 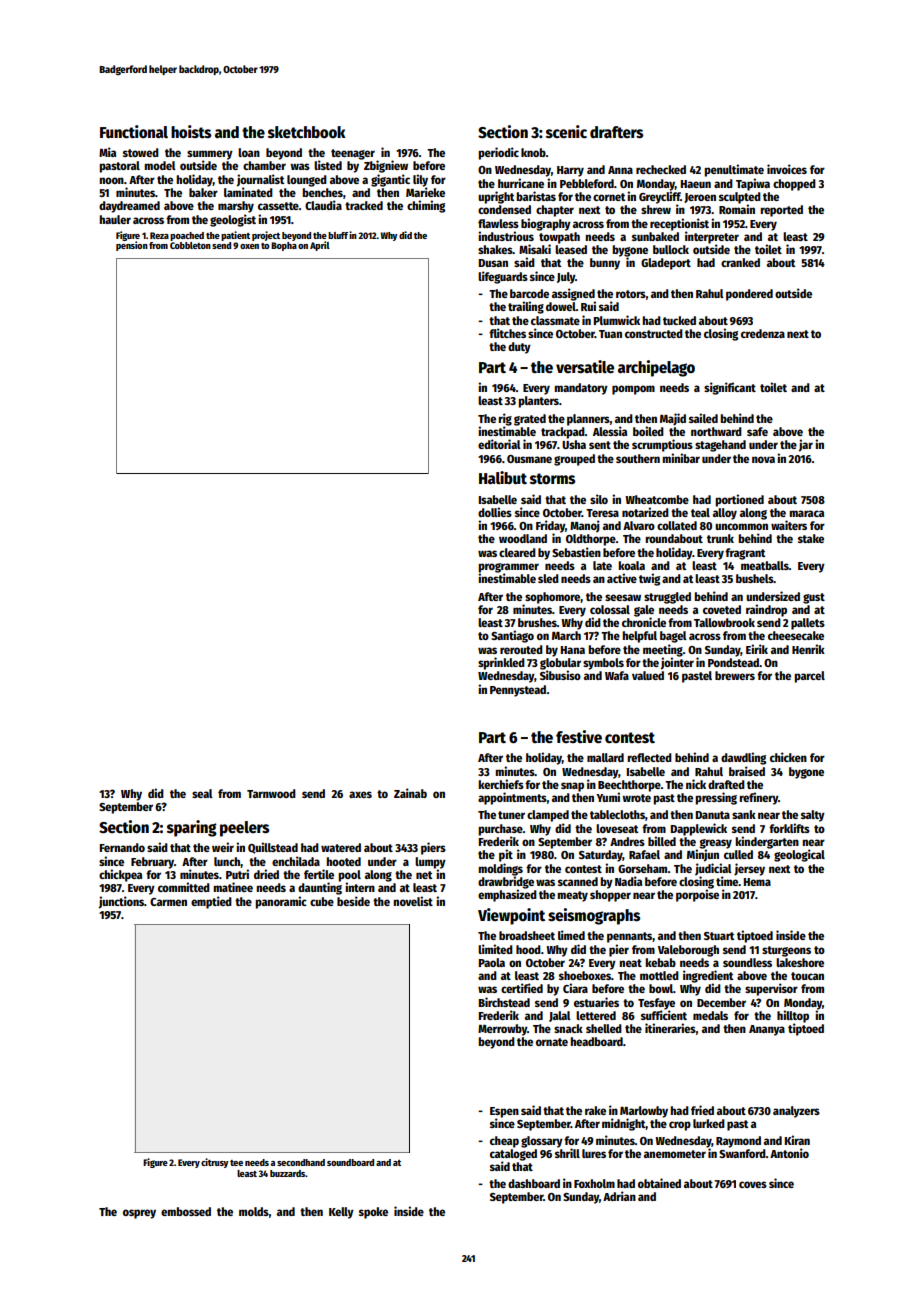 I want to click on festive, so click(x=579, y=737).
